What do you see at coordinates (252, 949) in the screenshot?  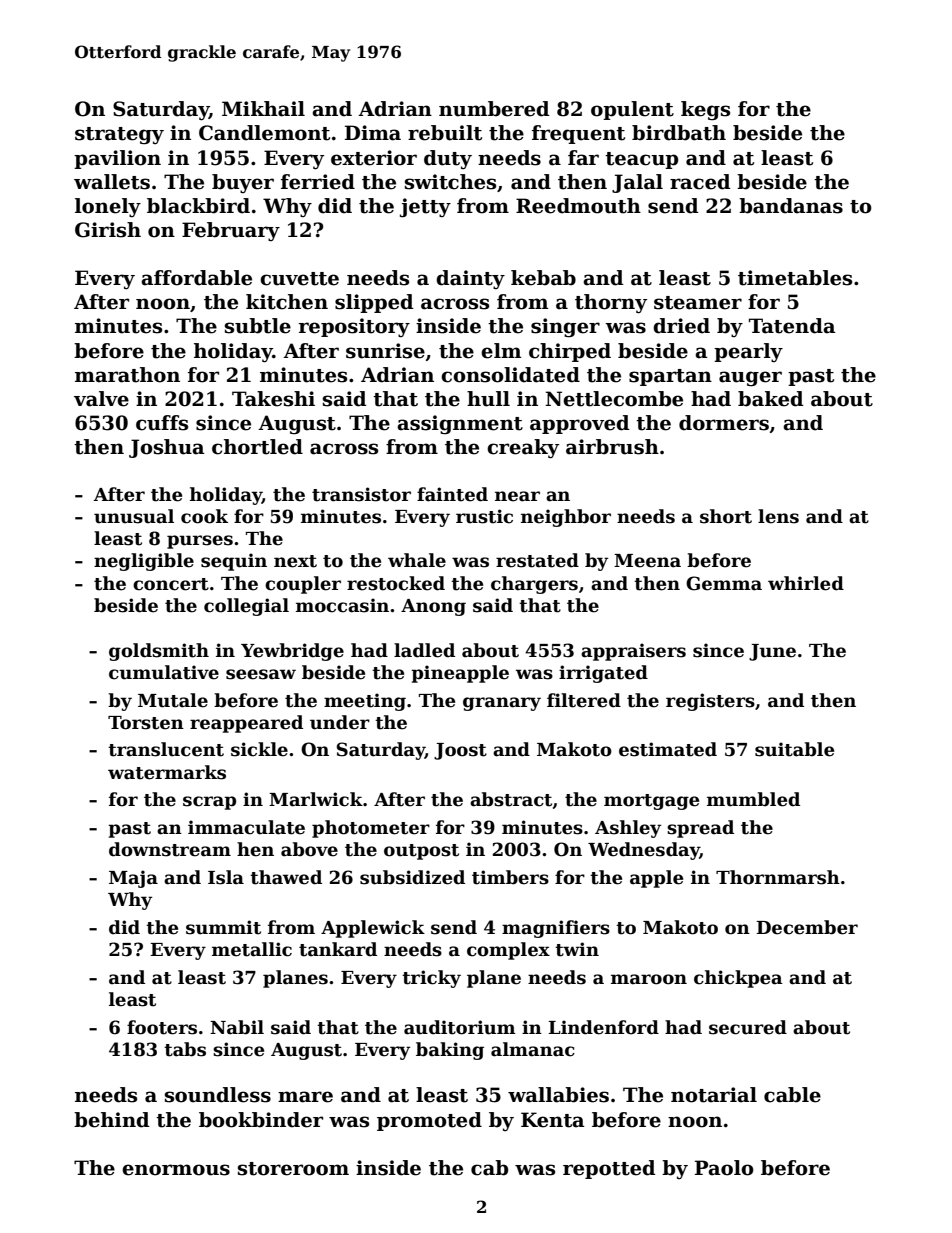 I see `metallic` at bounding box center [252, 949].
